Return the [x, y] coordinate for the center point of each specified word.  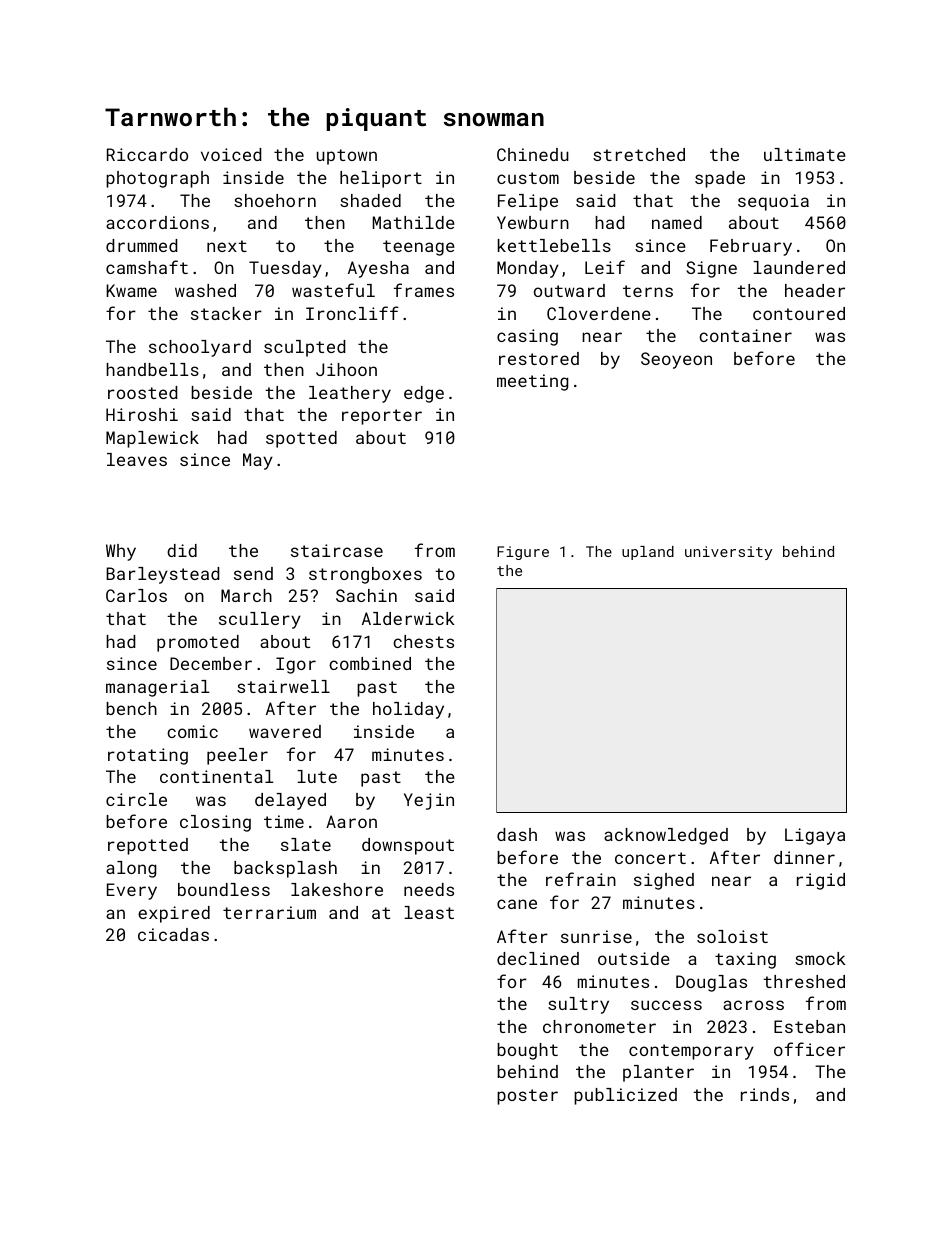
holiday [408, 710]
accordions [157, 222]
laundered [799, 267]
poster [527, 1097]
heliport [381, 179]
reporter [382, 417]
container [745, 335]
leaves [137, 459]
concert [650, 858]
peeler [237, 756]
